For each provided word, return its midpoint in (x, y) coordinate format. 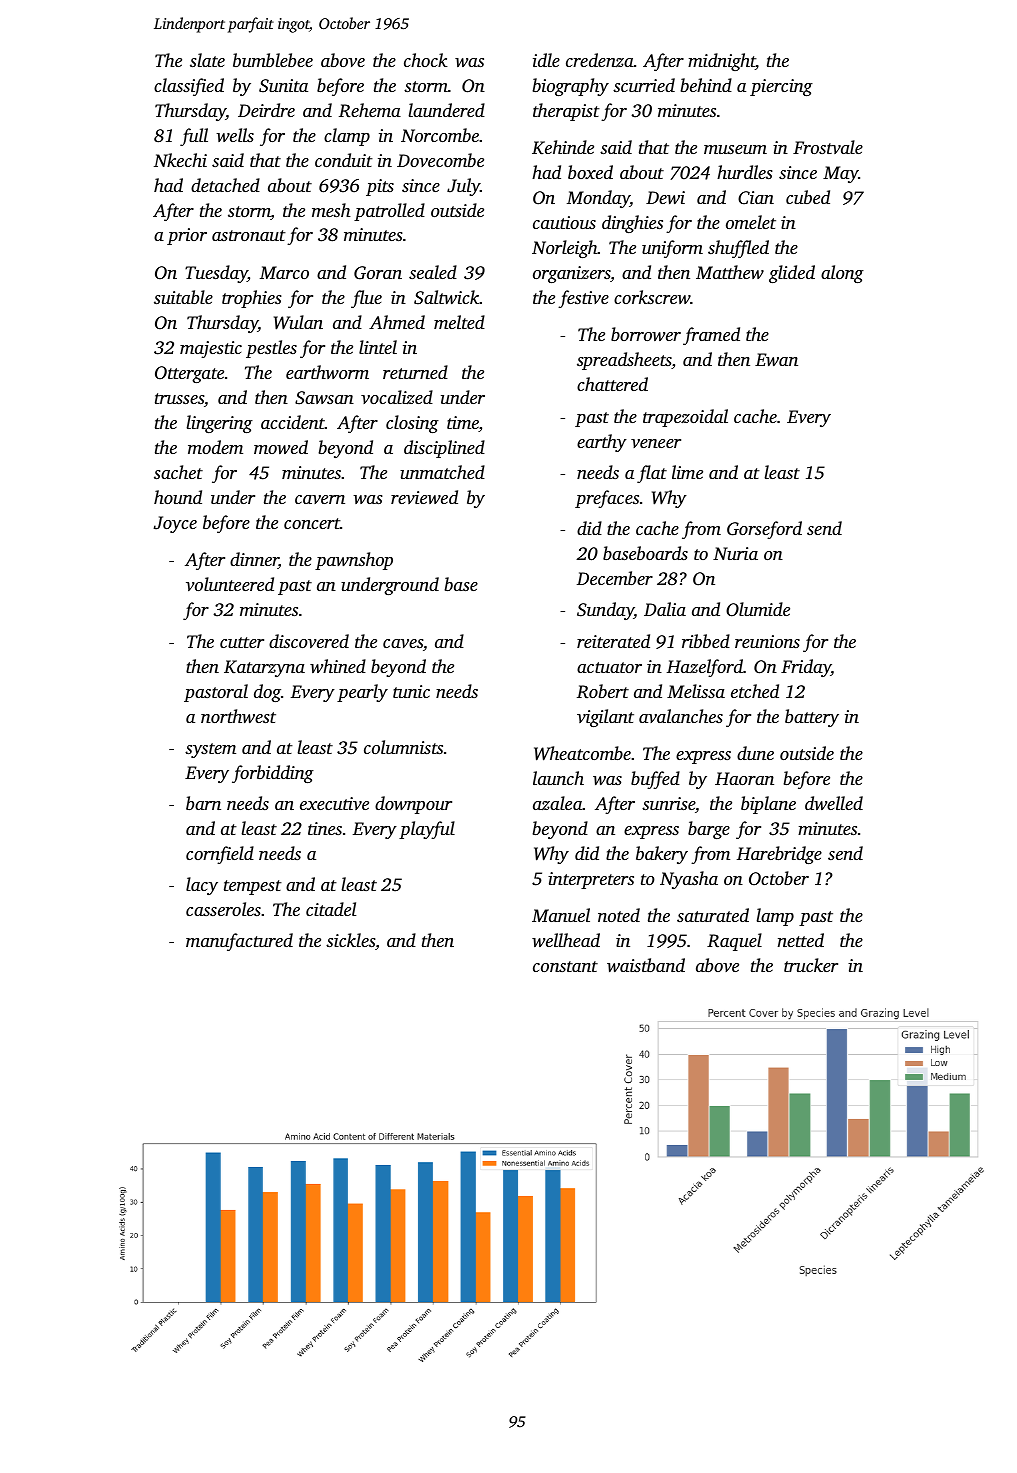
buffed (655, 780)
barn (203, 803)
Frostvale (828, 147)
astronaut (249, 235)
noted (619, 915)
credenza (600, 60)
